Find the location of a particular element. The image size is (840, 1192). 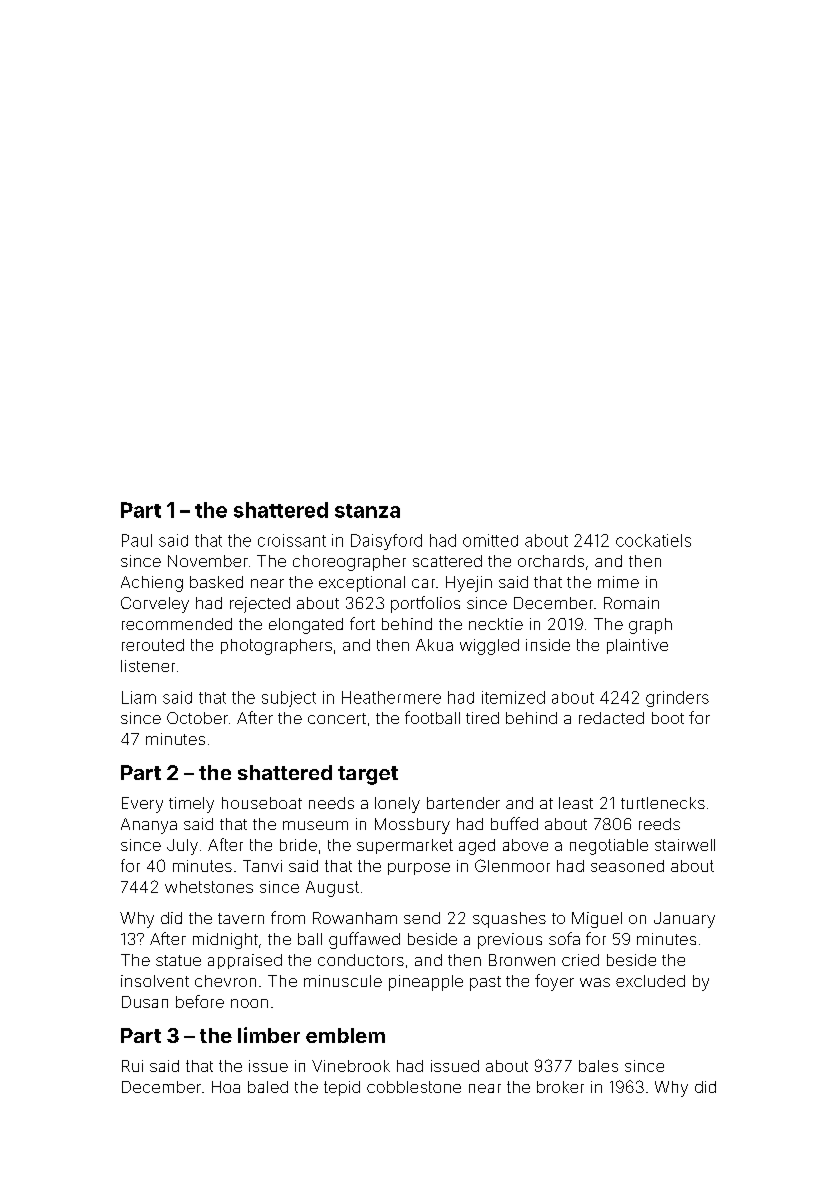

needs is located at coordinates (331, 803).
